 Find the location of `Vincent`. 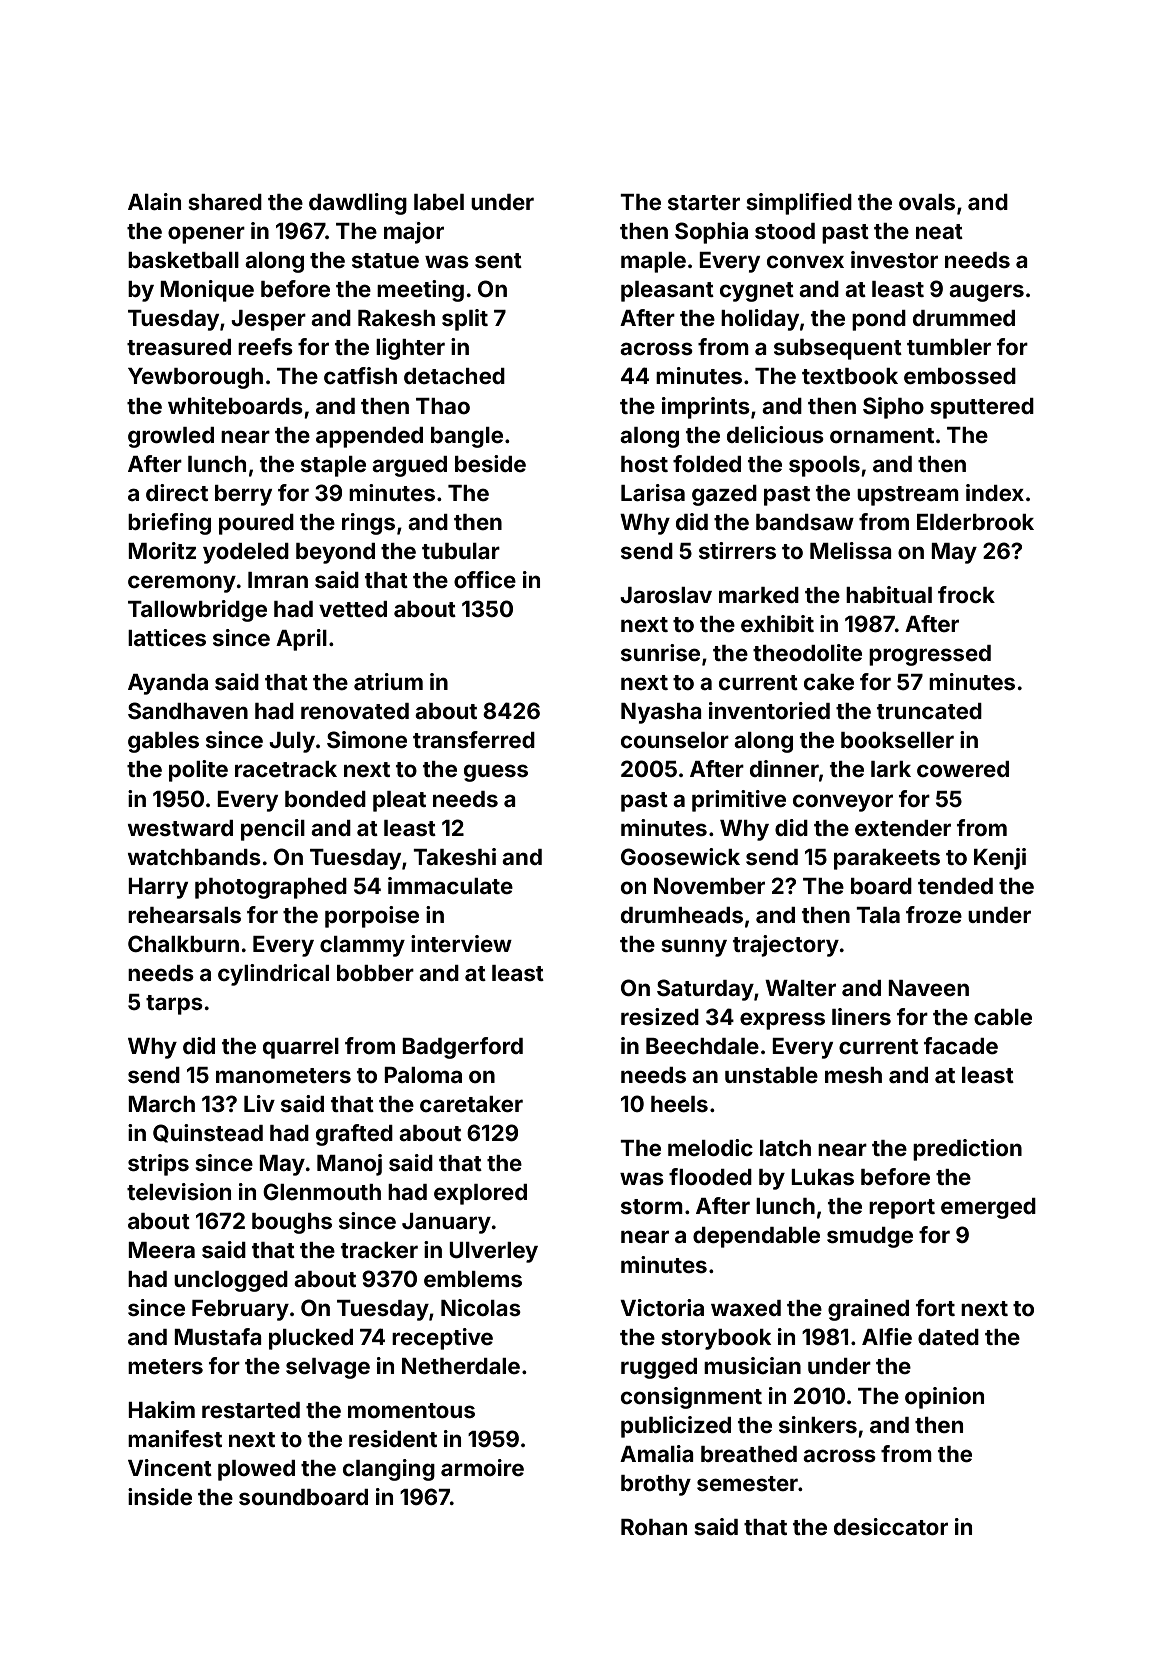

Vincent is located at coordinates (170, 1467).
